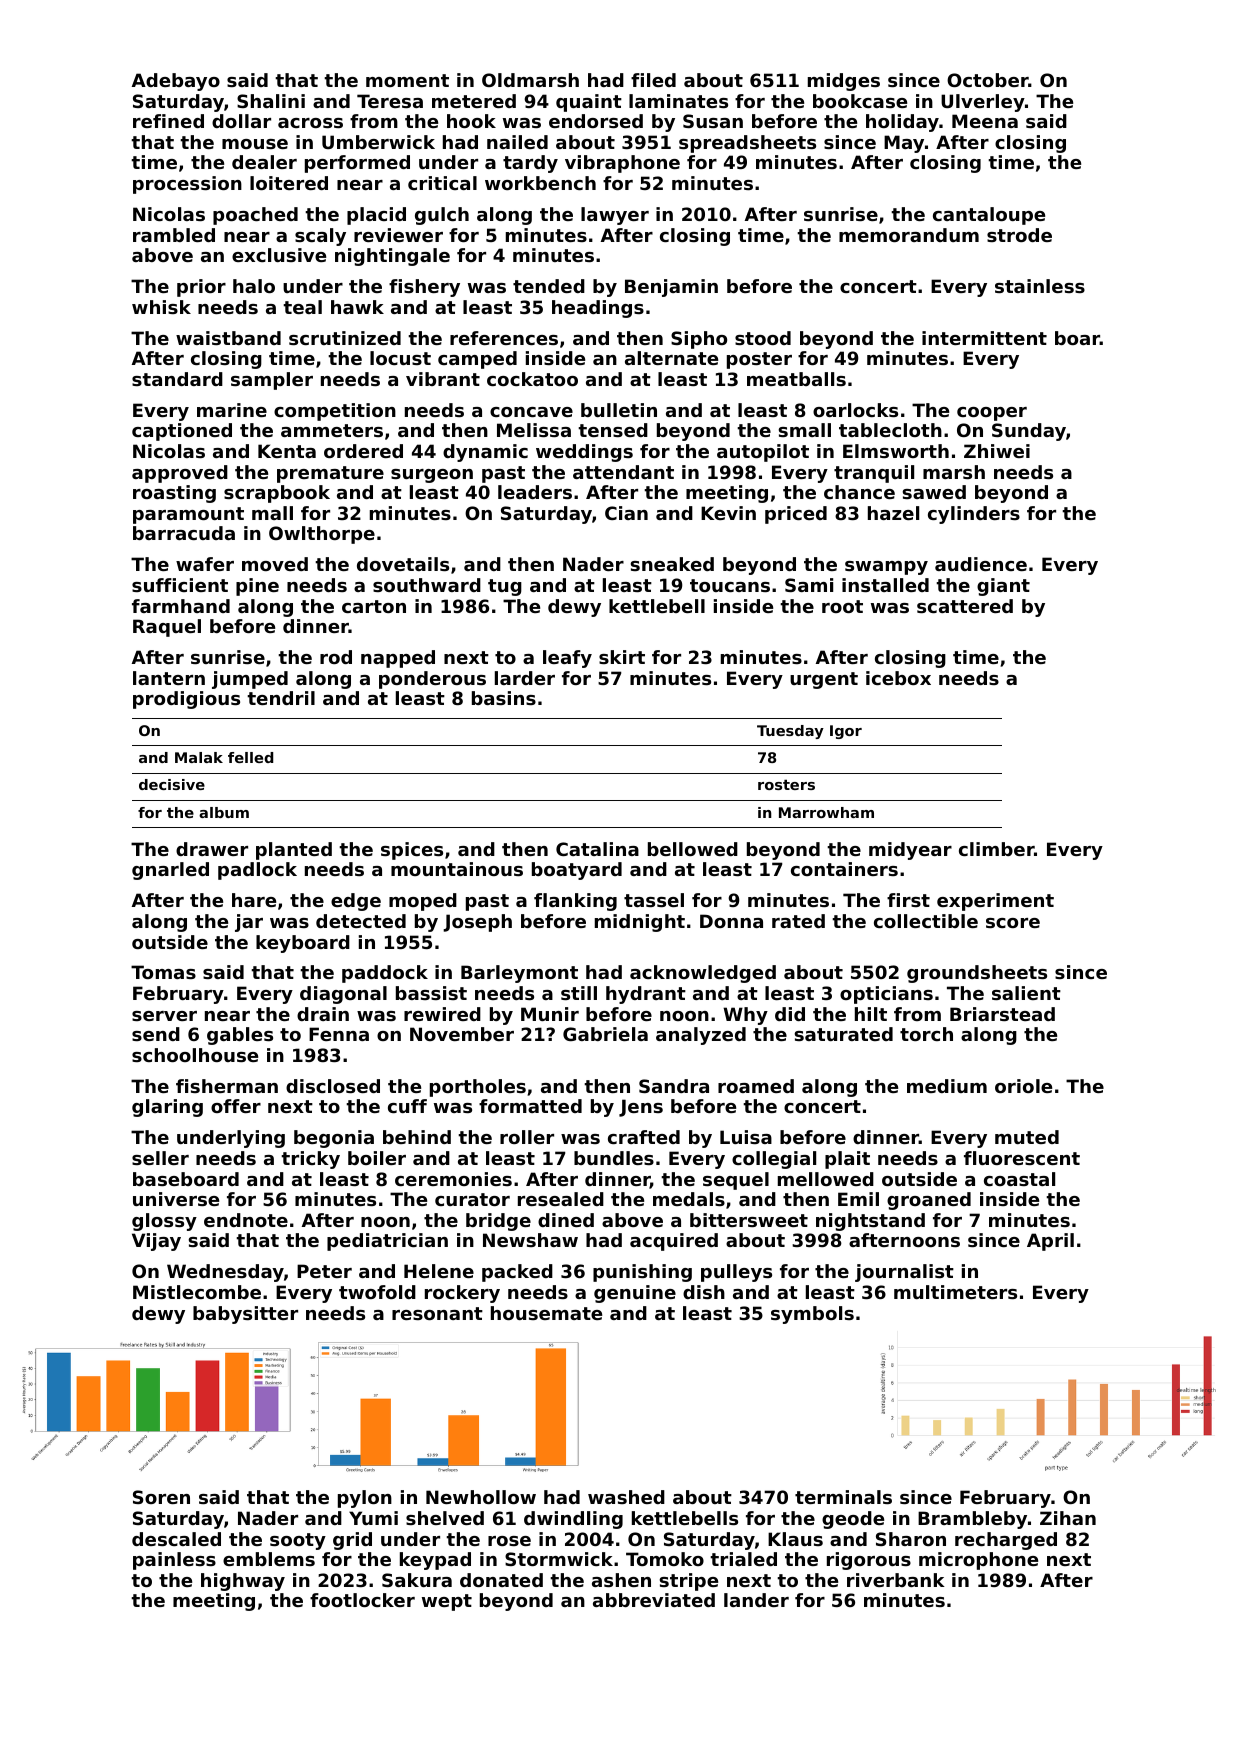  What do you see at coordinates (898, 678) in the screenshot?
I see `icebox` at bounding box center [898, 678].
